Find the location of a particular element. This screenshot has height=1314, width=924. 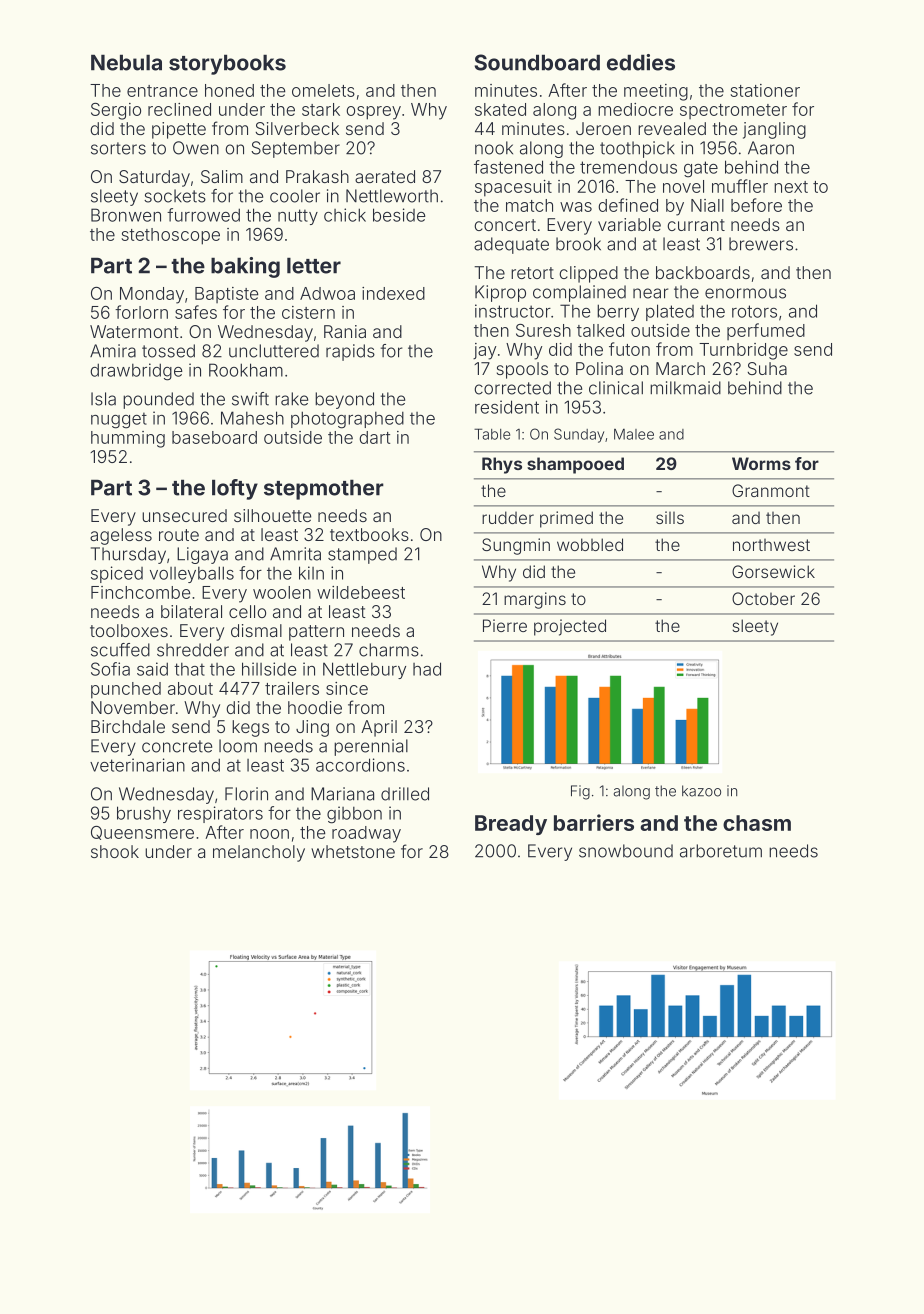

Rhys is located at coordinates (502, 465).
